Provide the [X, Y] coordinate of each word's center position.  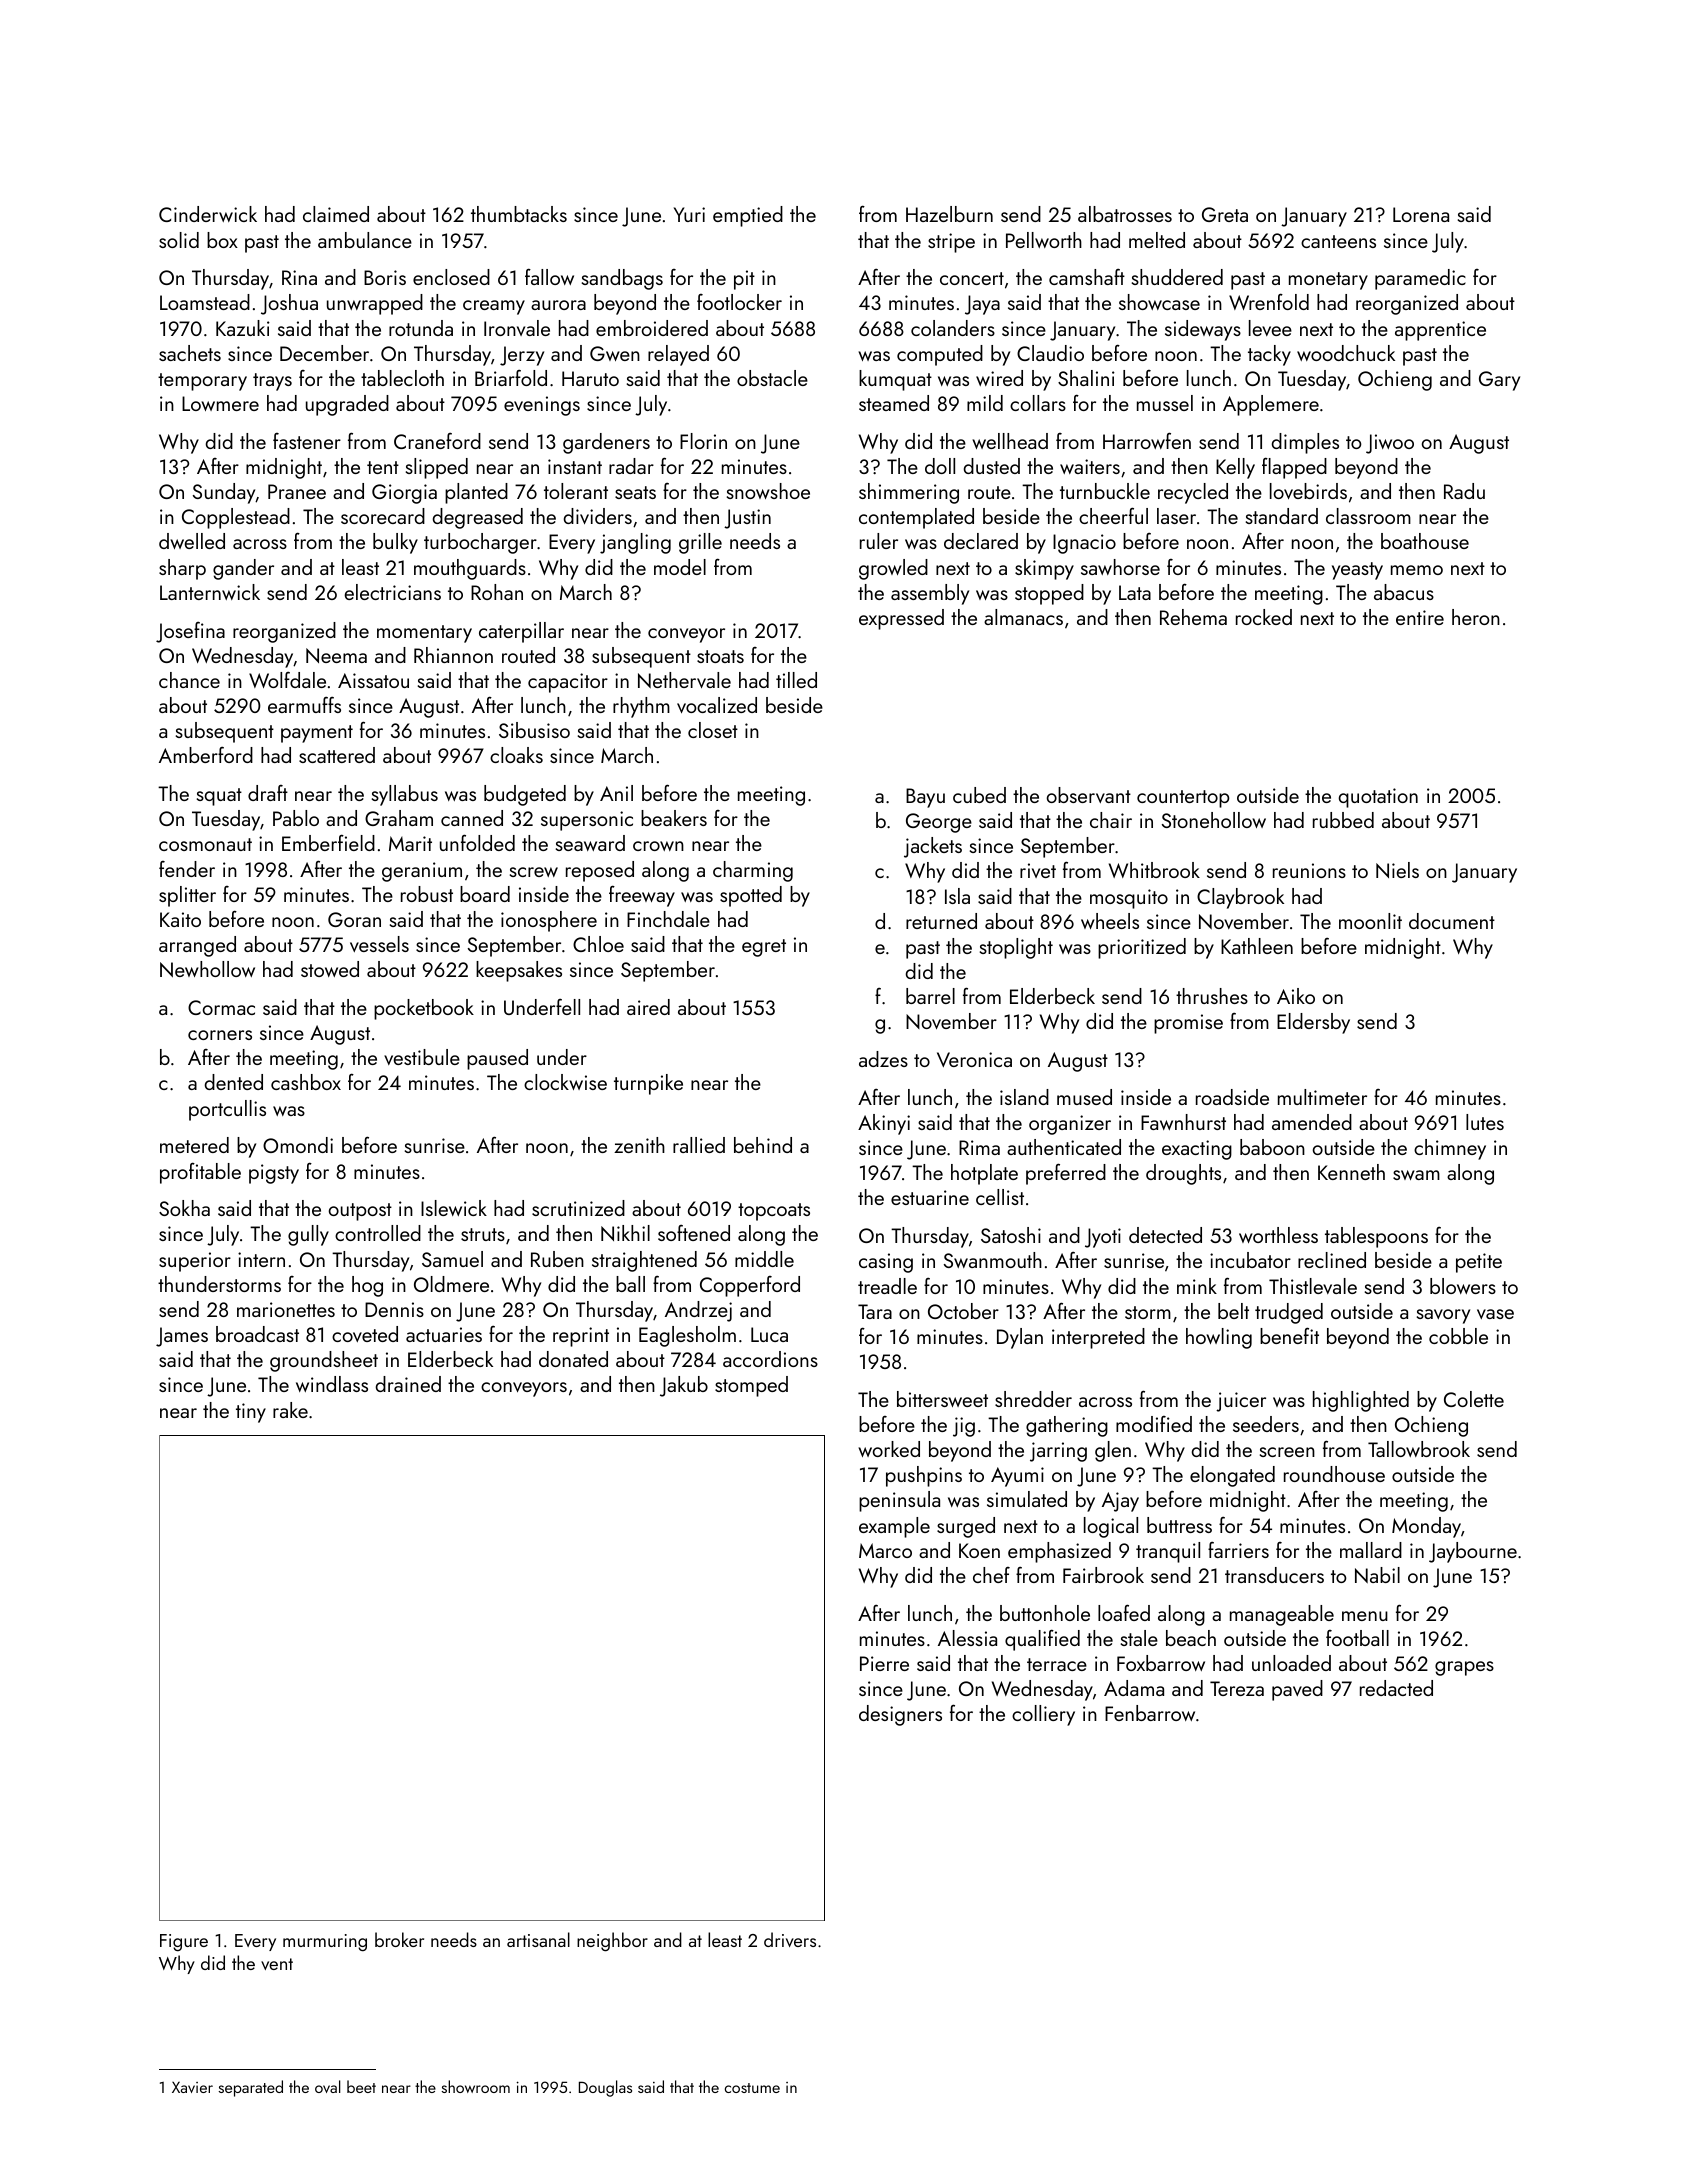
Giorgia [404, 494]
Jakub [684, 1386]
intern [261, 1259]
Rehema [1193, 617]
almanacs [1023, 617]
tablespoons [1376, 1237]
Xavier [192, 2087]
